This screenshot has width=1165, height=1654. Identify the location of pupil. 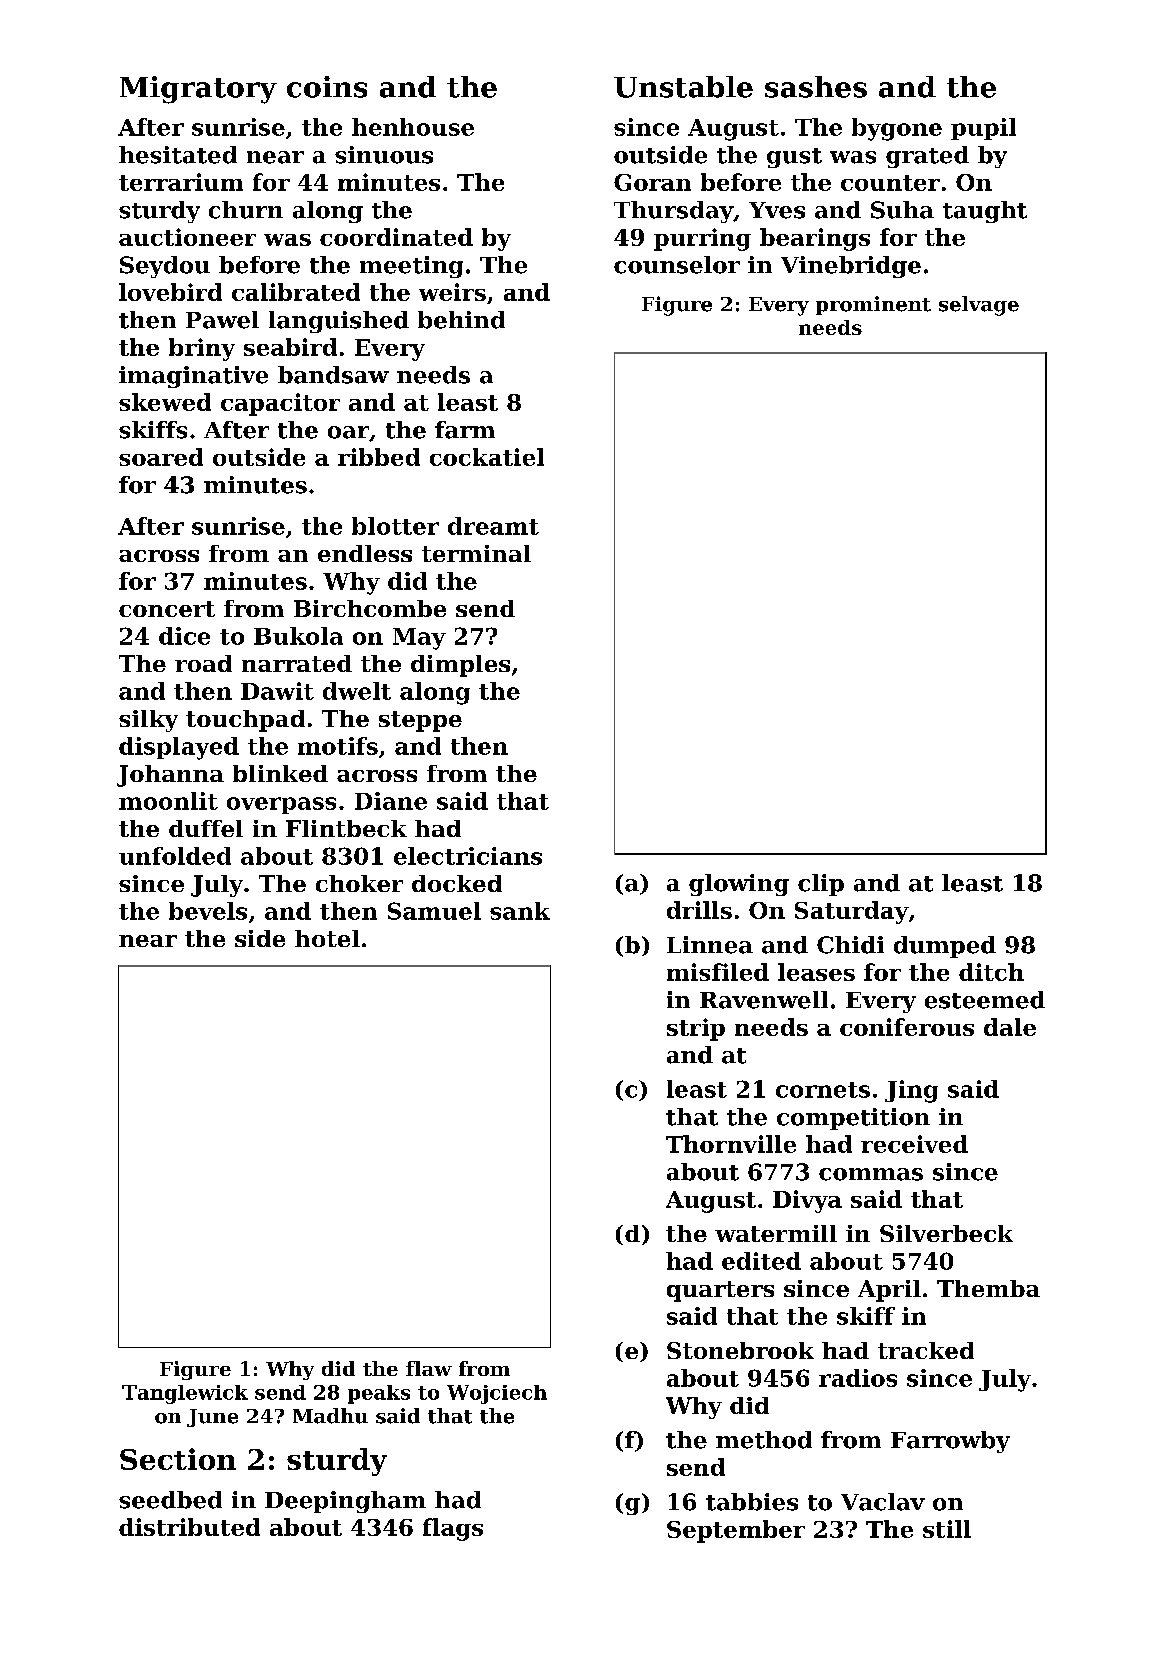
(983, 129).
